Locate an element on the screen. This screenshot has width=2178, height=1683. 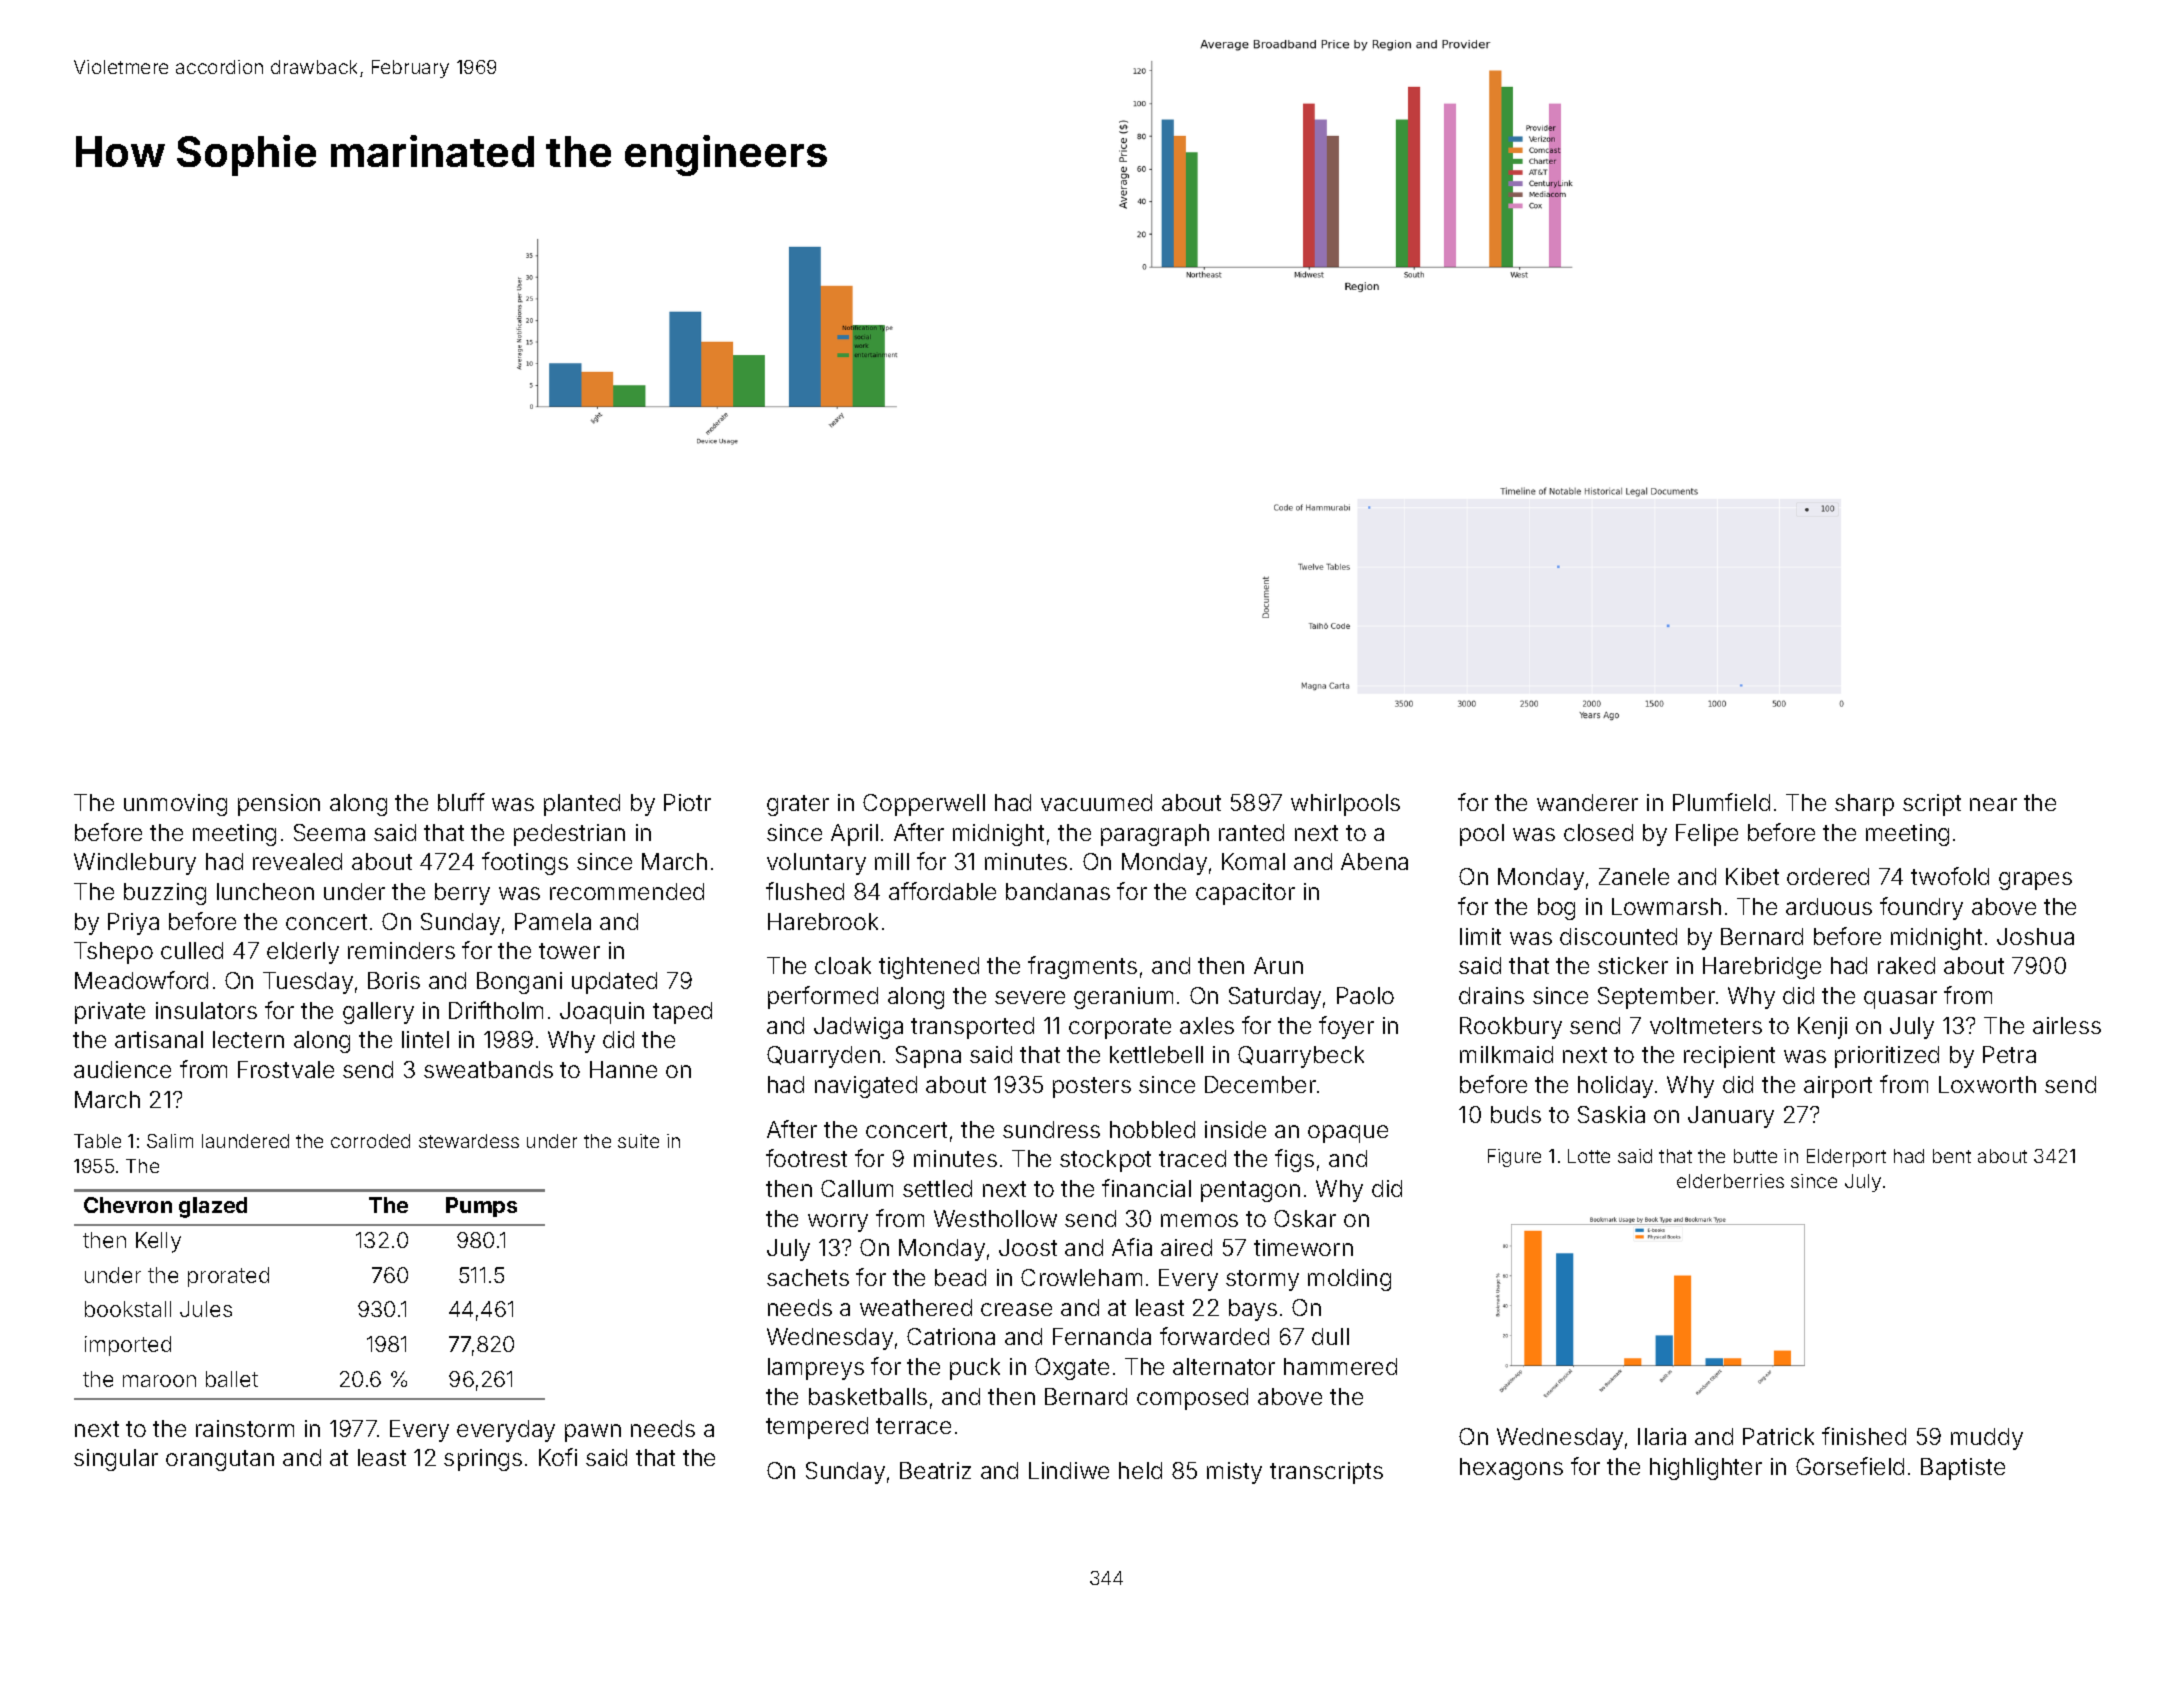
Gorsefield is located at coordinates (1850, 1466).
